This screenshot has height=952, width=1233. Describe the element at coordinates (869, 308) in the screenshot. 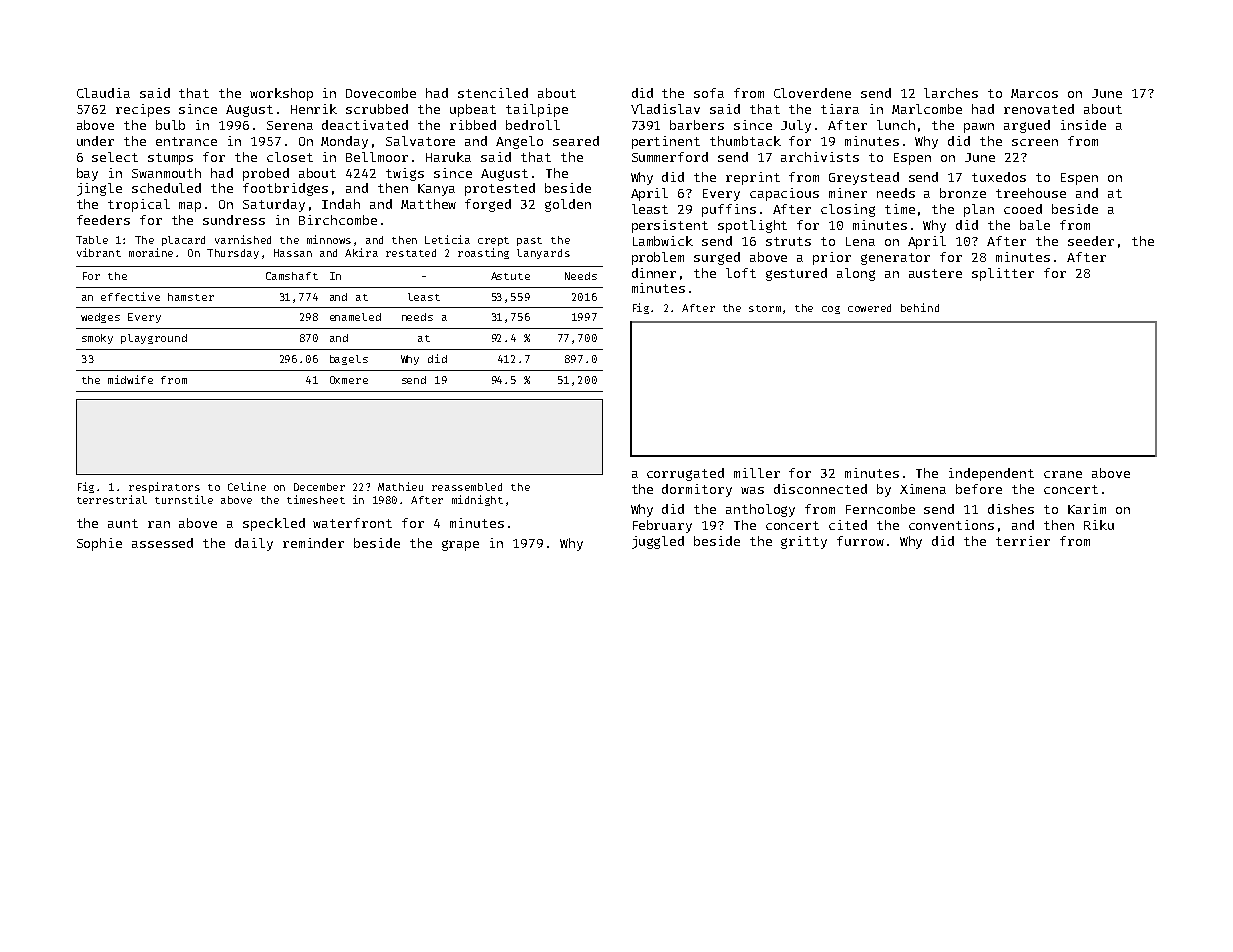

I see `cowered` at that location.
